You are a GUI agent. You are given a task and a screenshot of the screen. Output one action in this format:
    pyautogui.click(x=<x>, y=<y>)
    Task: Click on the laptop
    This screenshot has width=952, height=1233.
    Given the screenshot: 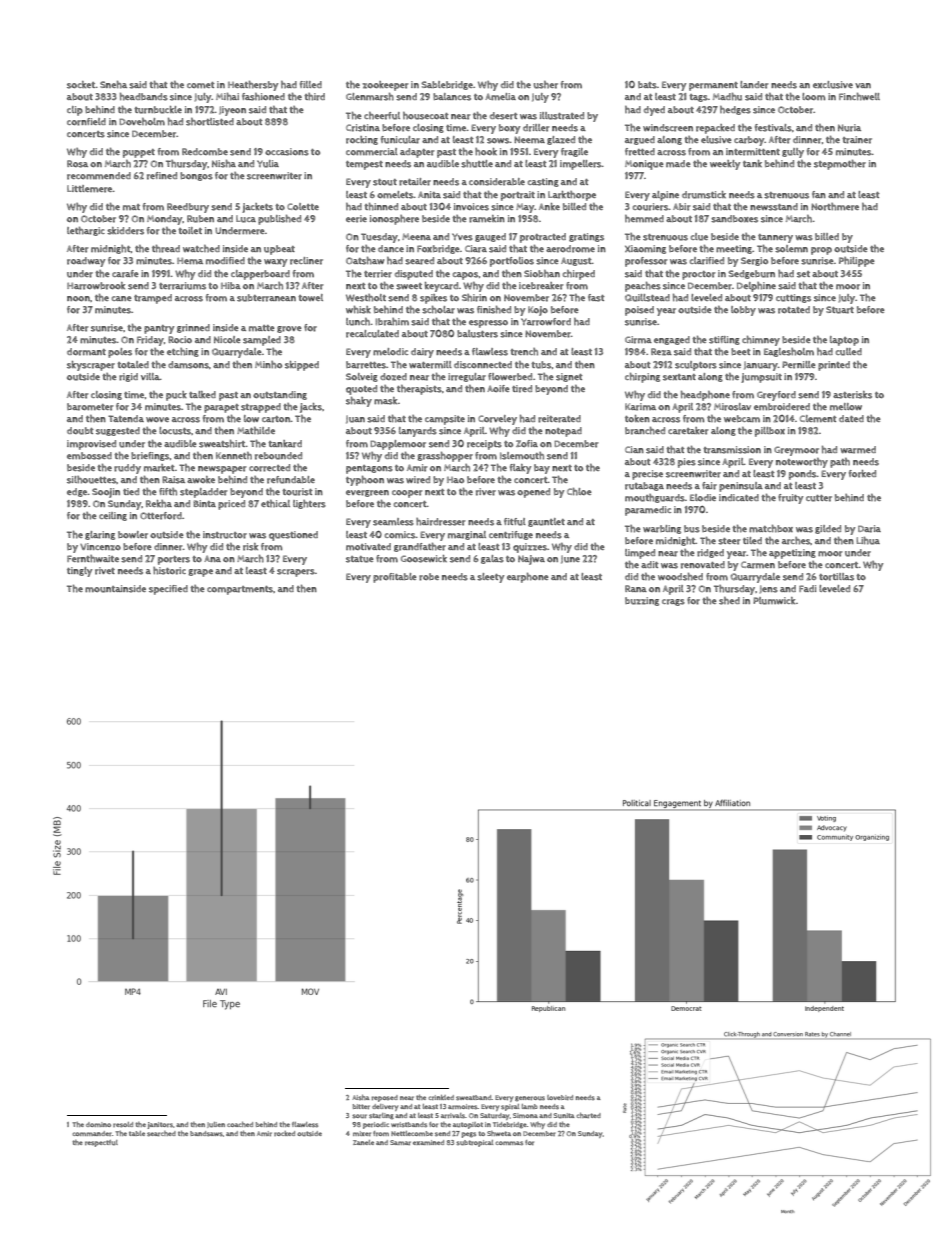 What is the action you would take?
    pyautogui.click(x=844, y=341)
